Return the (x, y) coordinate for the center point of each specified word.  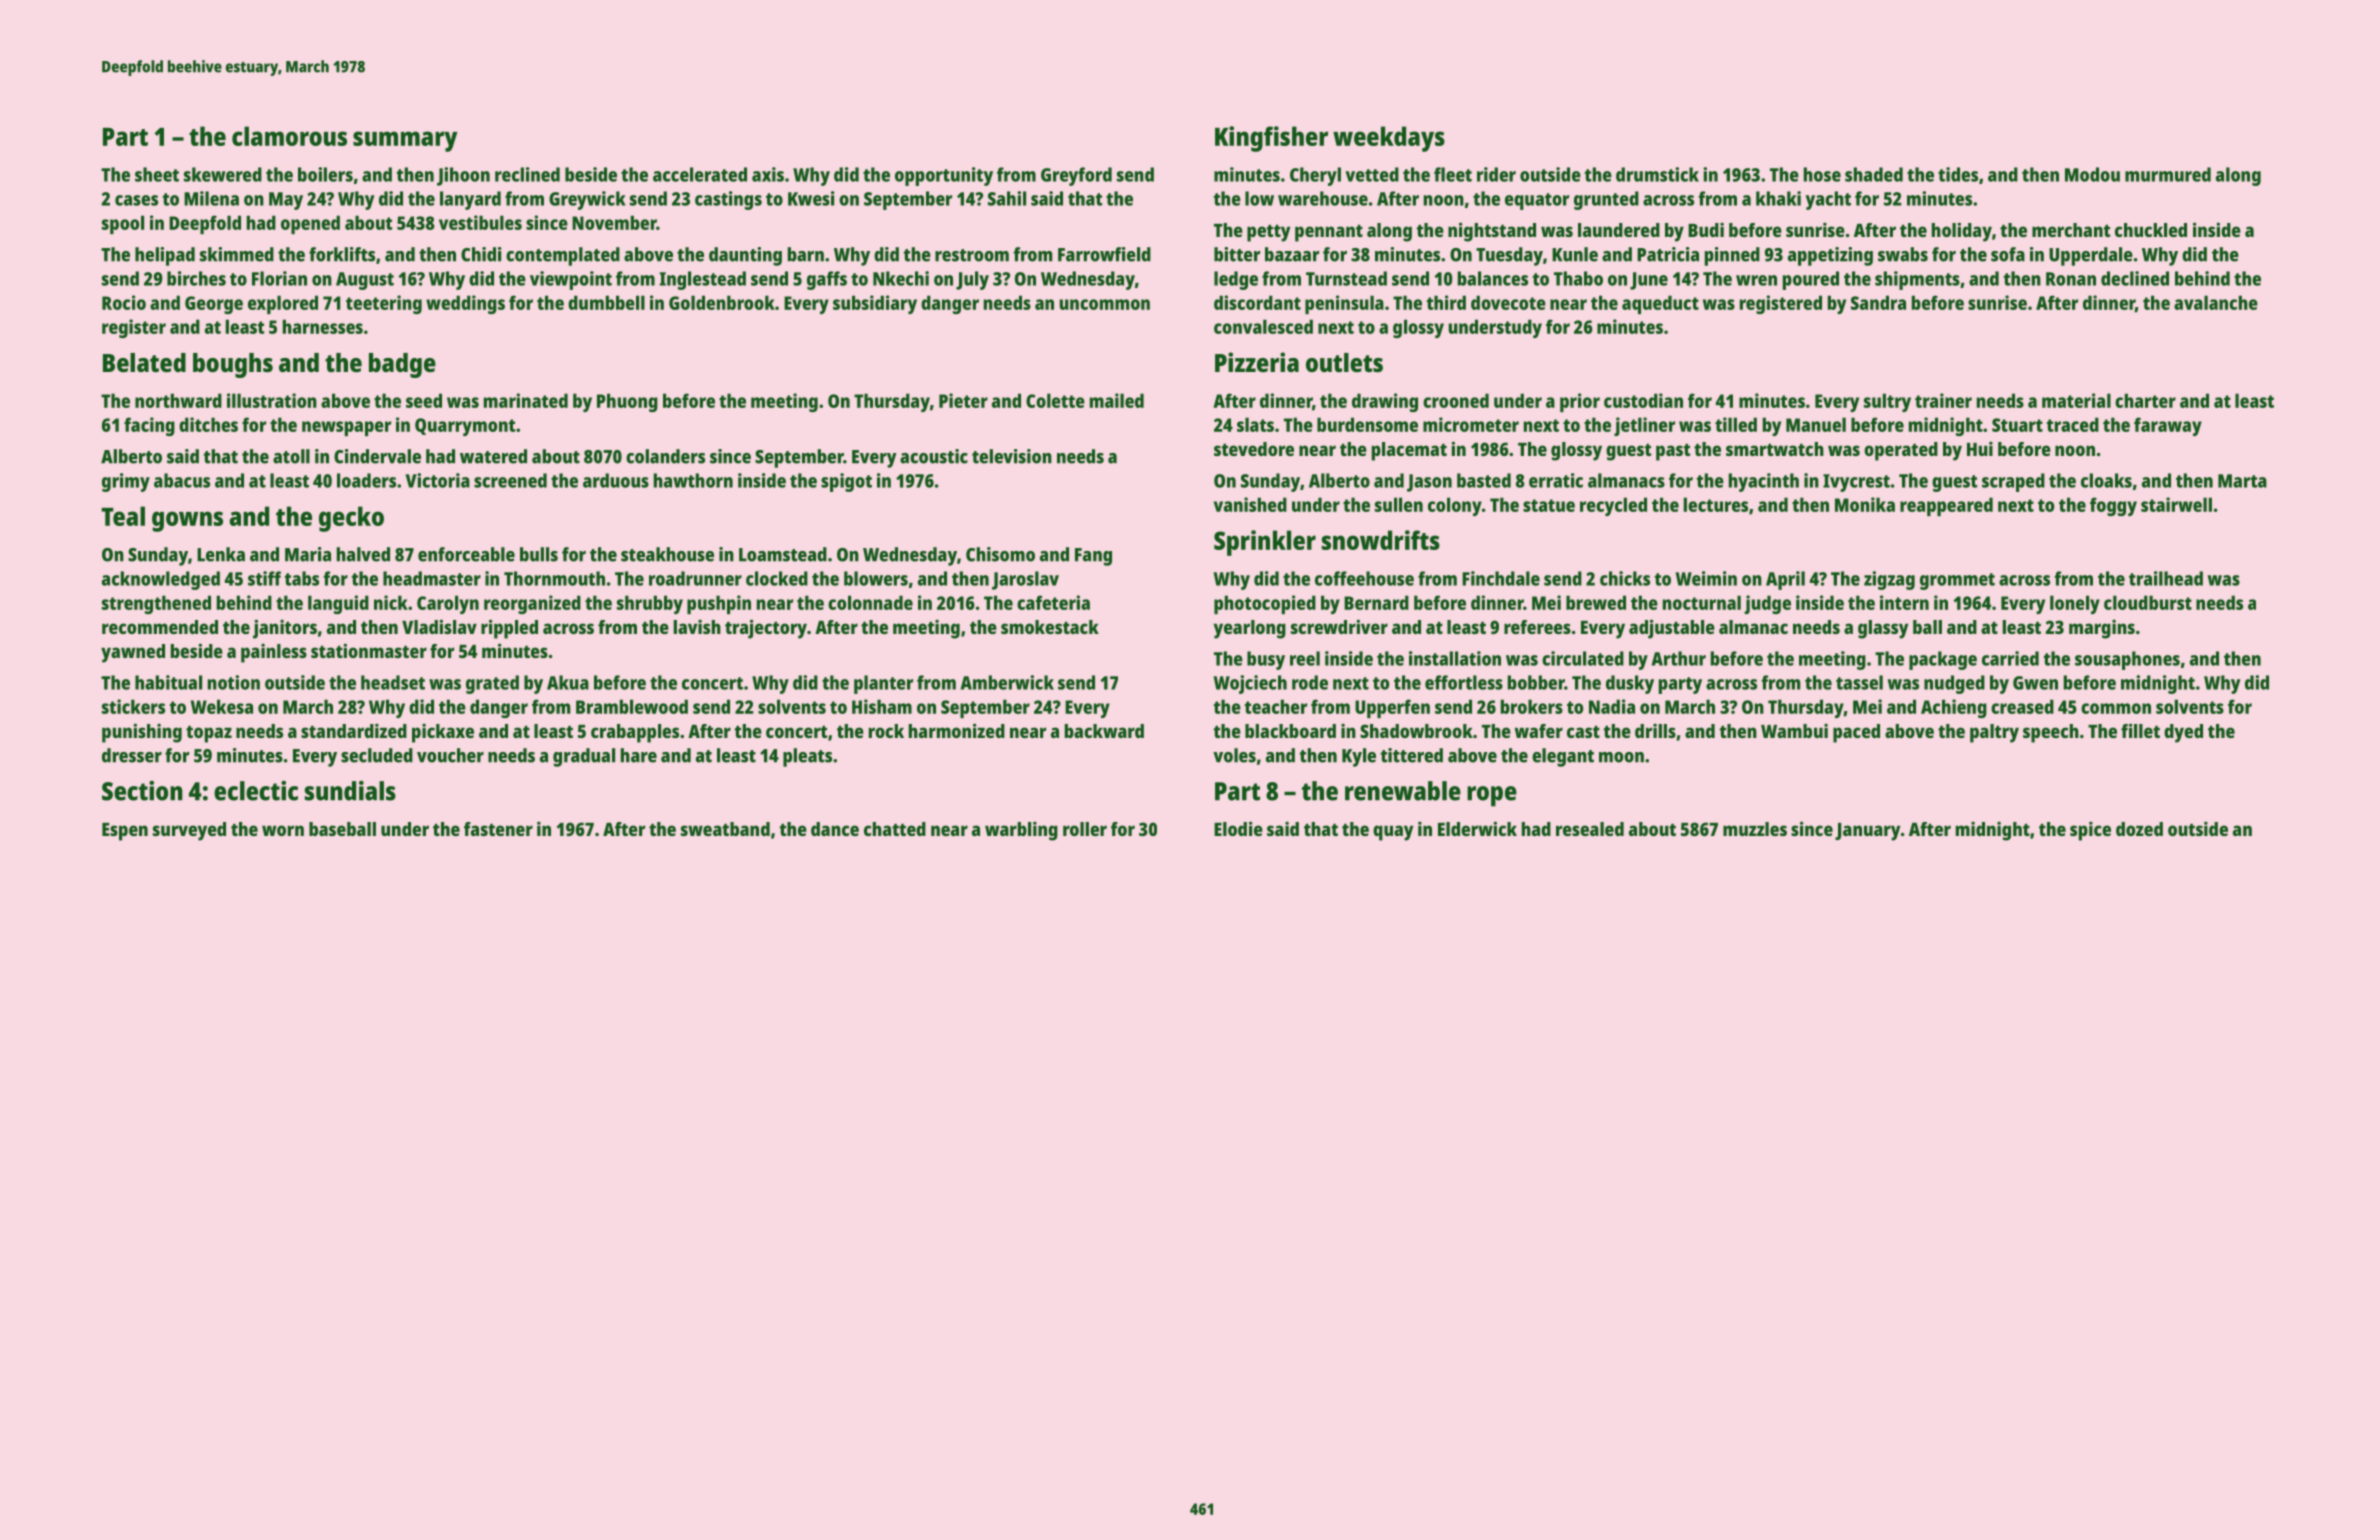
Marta (2242, 481)
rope (1492, 796)
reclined (527, 174)
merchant (2071, 230)
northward (178, 400)
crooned (1456, 400)
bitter (1237, 254)
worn (283, 830)
